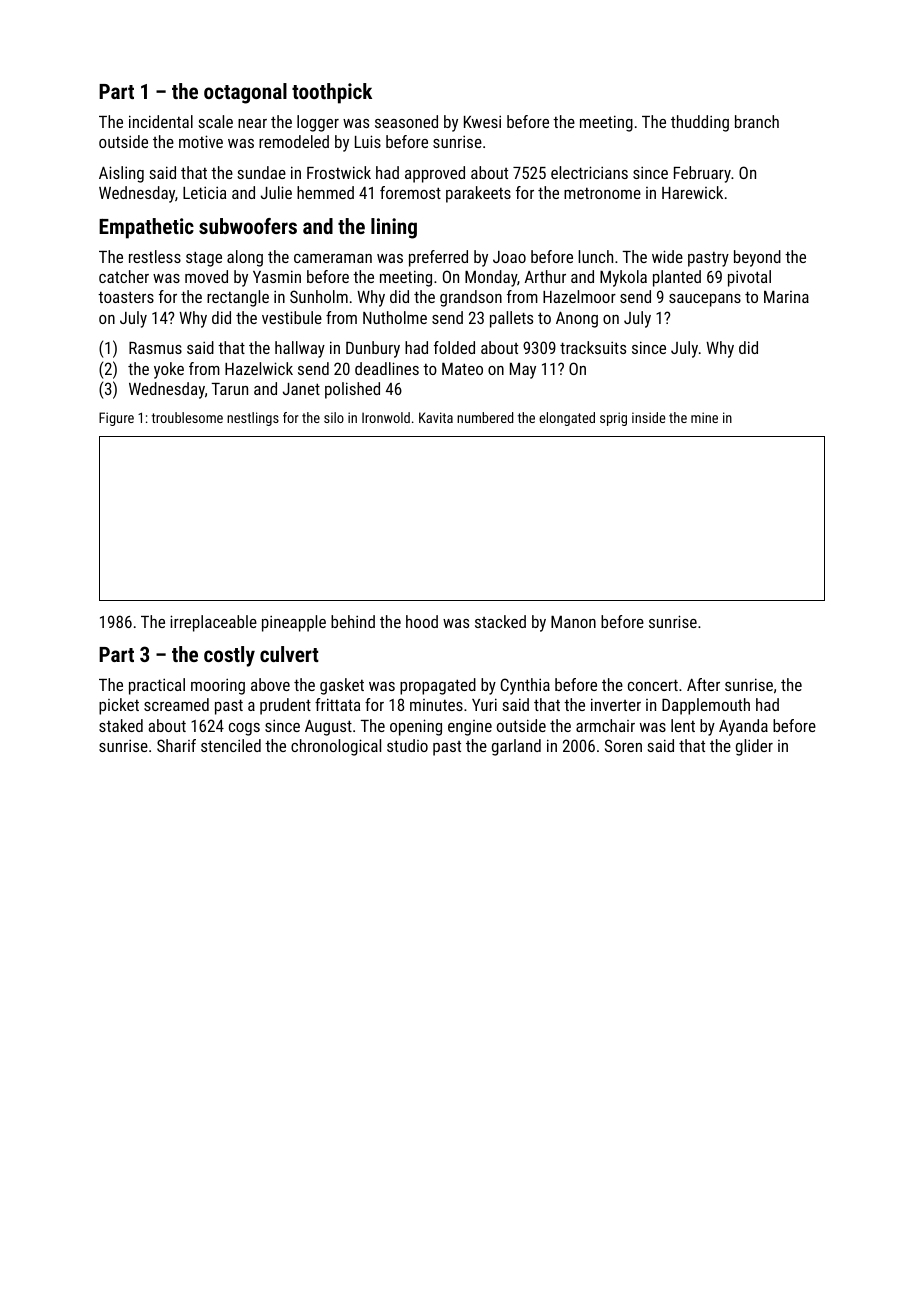  What do you see at coordinates (238, 298) in the document?
I see `rectangle` at bounding box center [238, 298].
